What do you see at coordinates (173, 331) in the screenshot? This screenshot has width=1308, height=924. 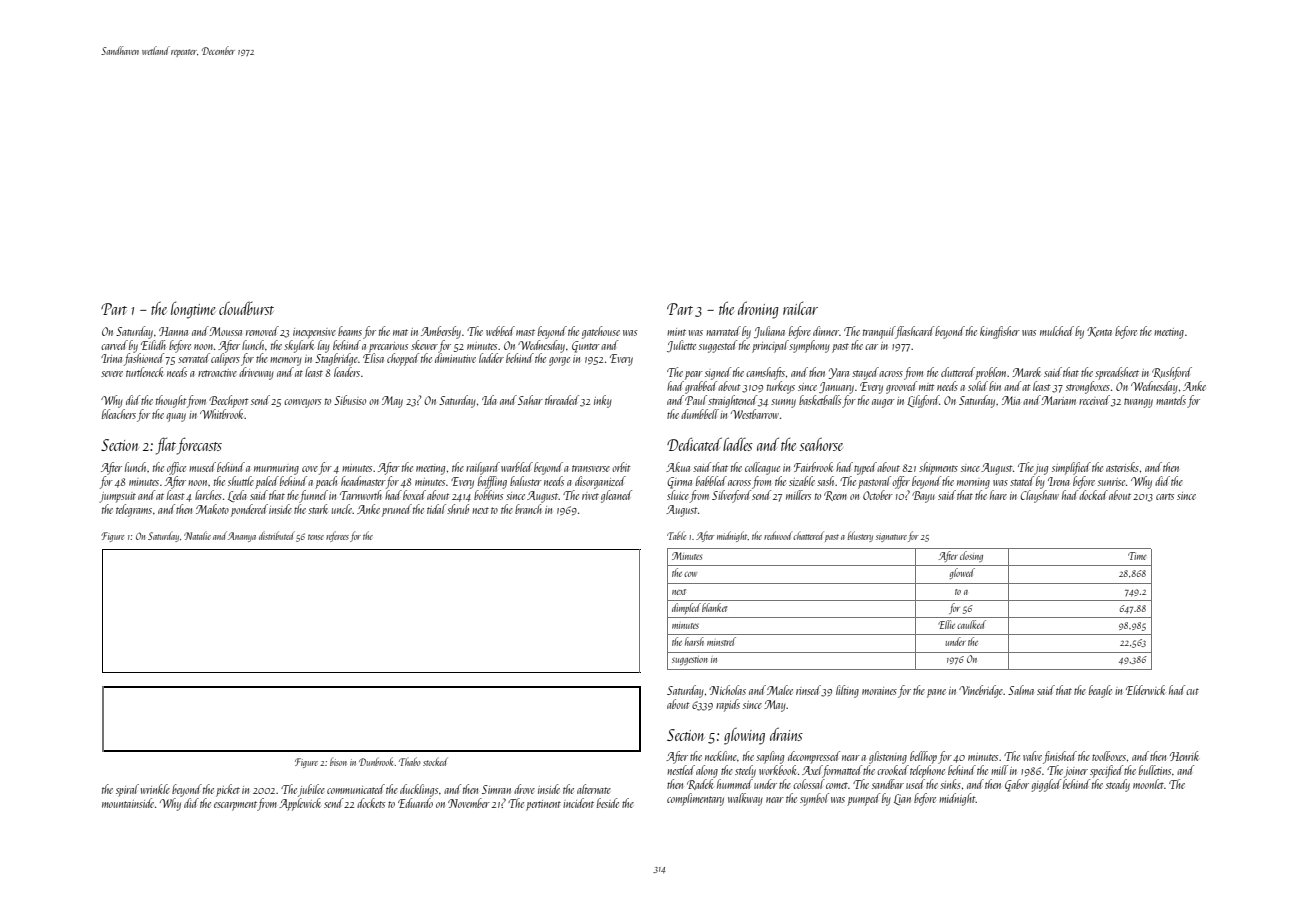 I see `Hanna` at bounding box center [173, 331].
